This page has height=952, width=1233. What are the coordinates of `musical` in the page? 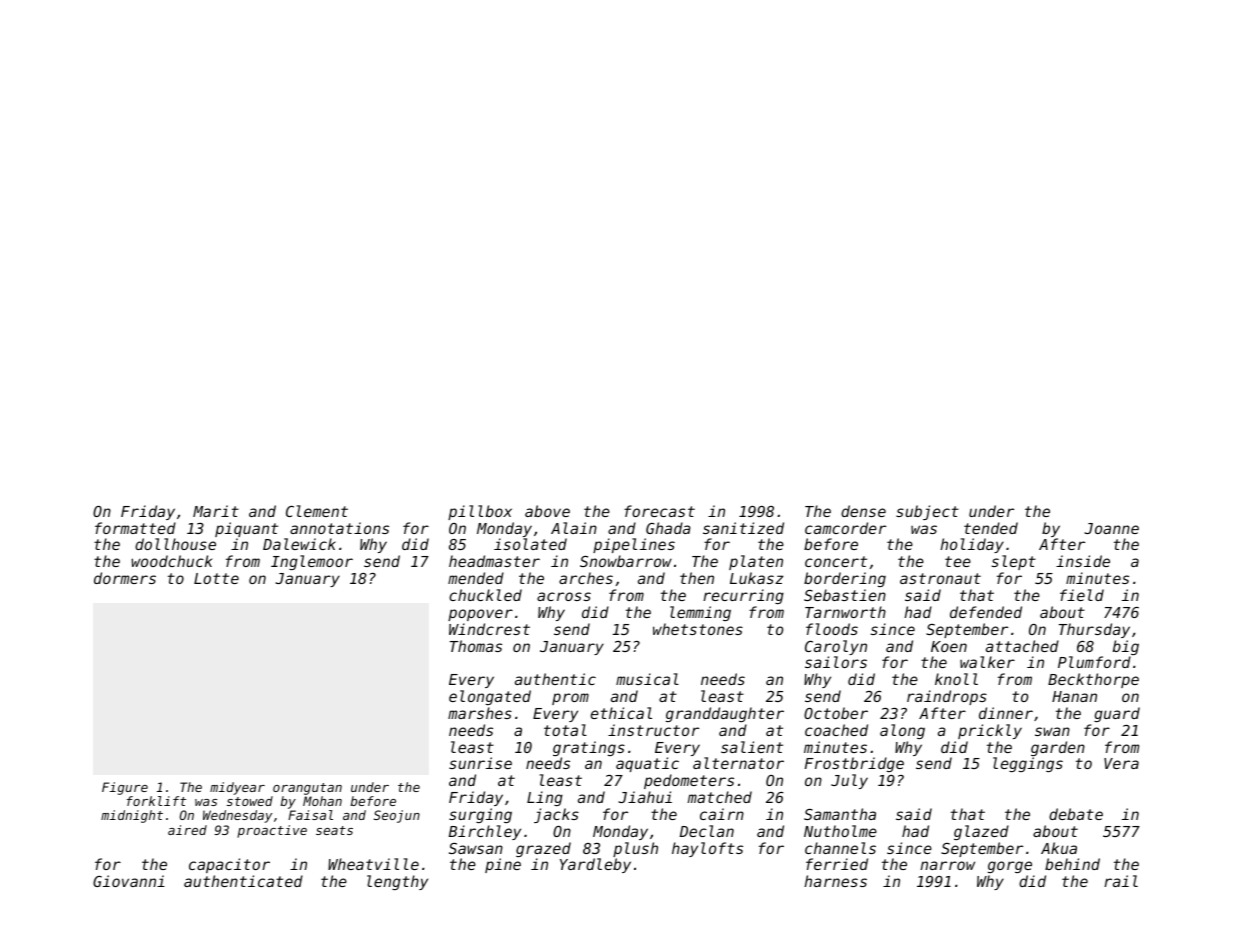 It's located at (647, 679).
